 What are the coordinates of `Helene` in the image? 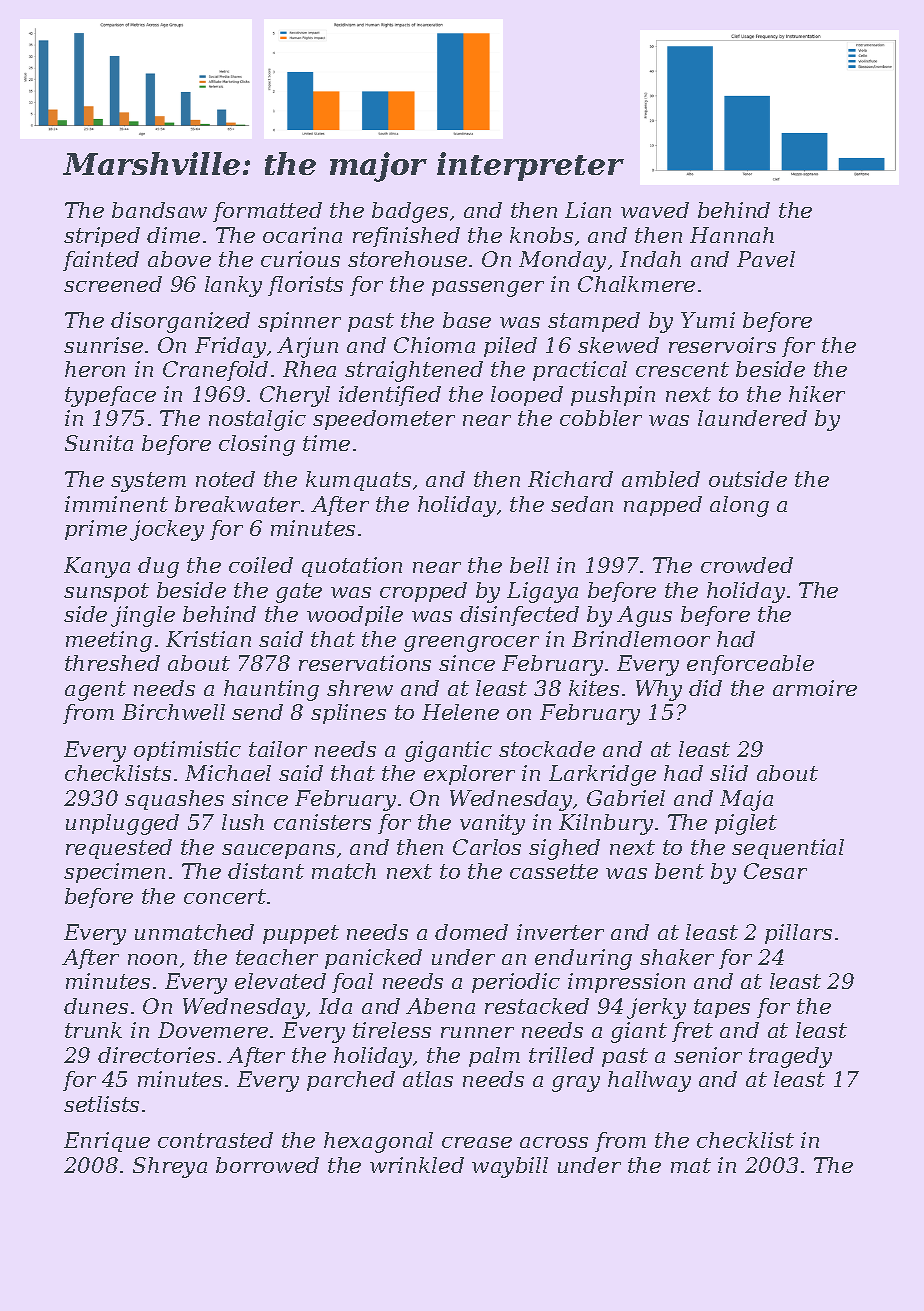 It's located at (460, 712).
